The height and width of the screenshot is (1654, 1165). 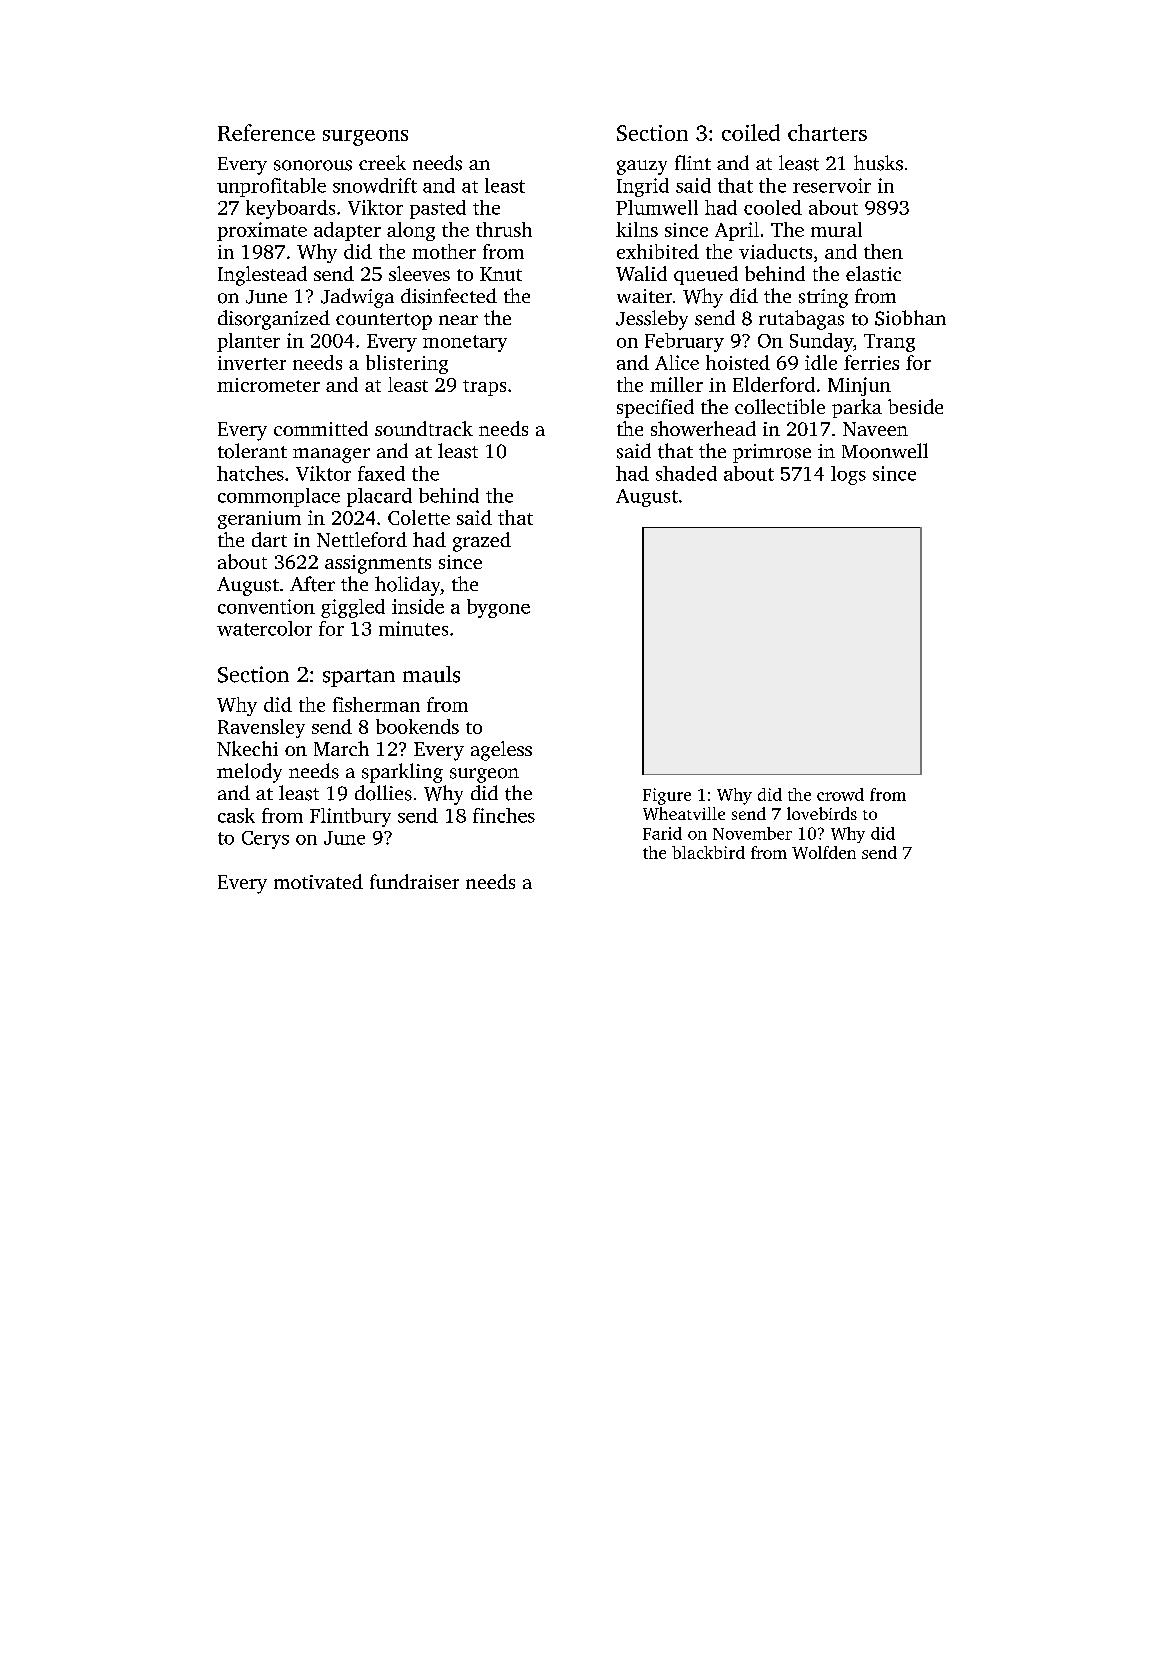 What do you see at coordinates (266, 132) in the screenshot?
I see `Reference` at bounding box center [266, 132].
